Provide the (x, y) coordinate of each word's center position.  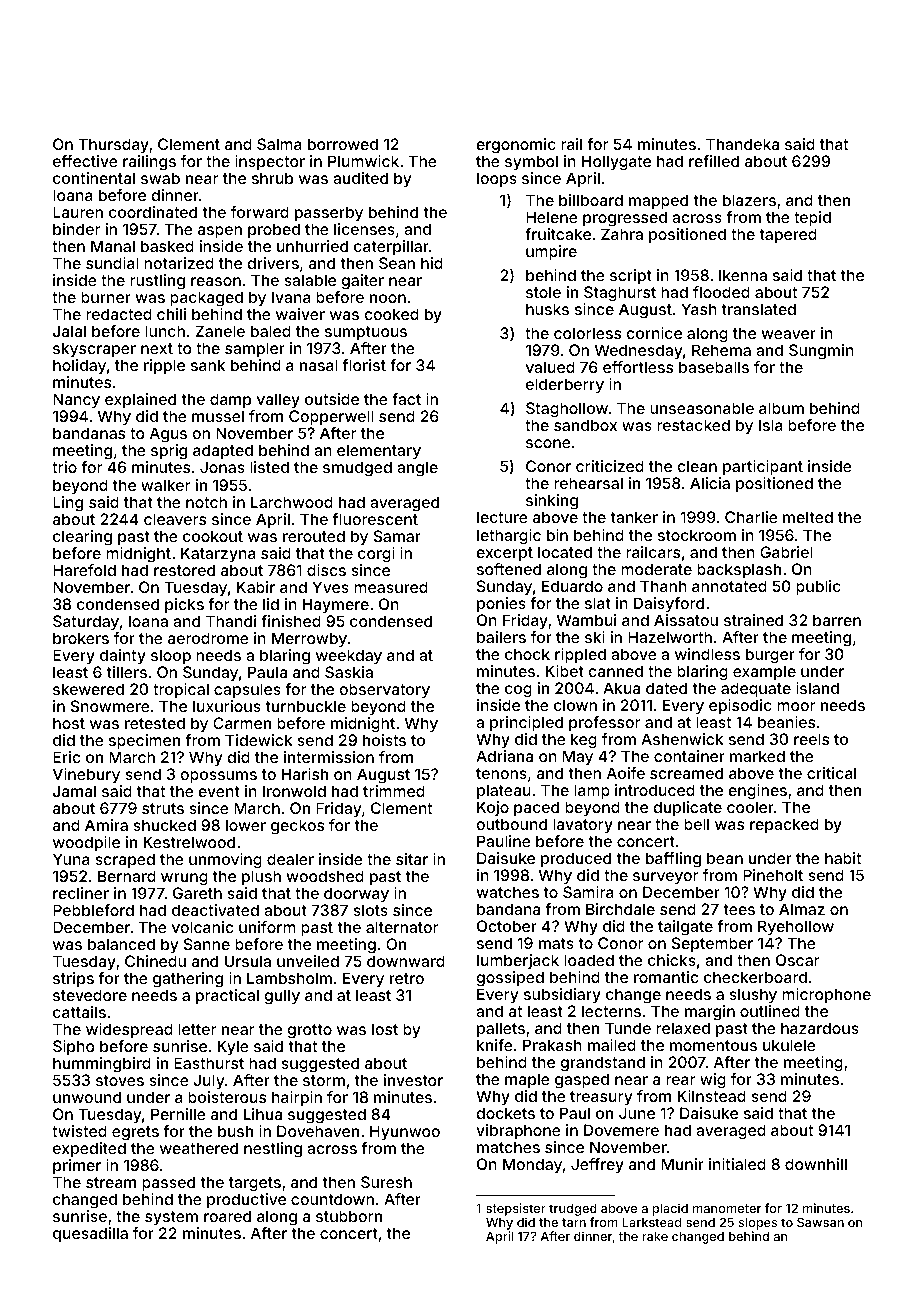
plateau (504, 791)
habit (843, 858)
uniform (267, 927)
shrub (272, 178)
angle (417, 469)
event (219, 791)
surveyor (665, 878)
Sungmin (821, 352)
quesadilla (90, 1234)
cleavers (175, 519)
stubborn (349, 1216)
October (507, 926)
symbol (531, 162)
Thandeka (742, 144)
